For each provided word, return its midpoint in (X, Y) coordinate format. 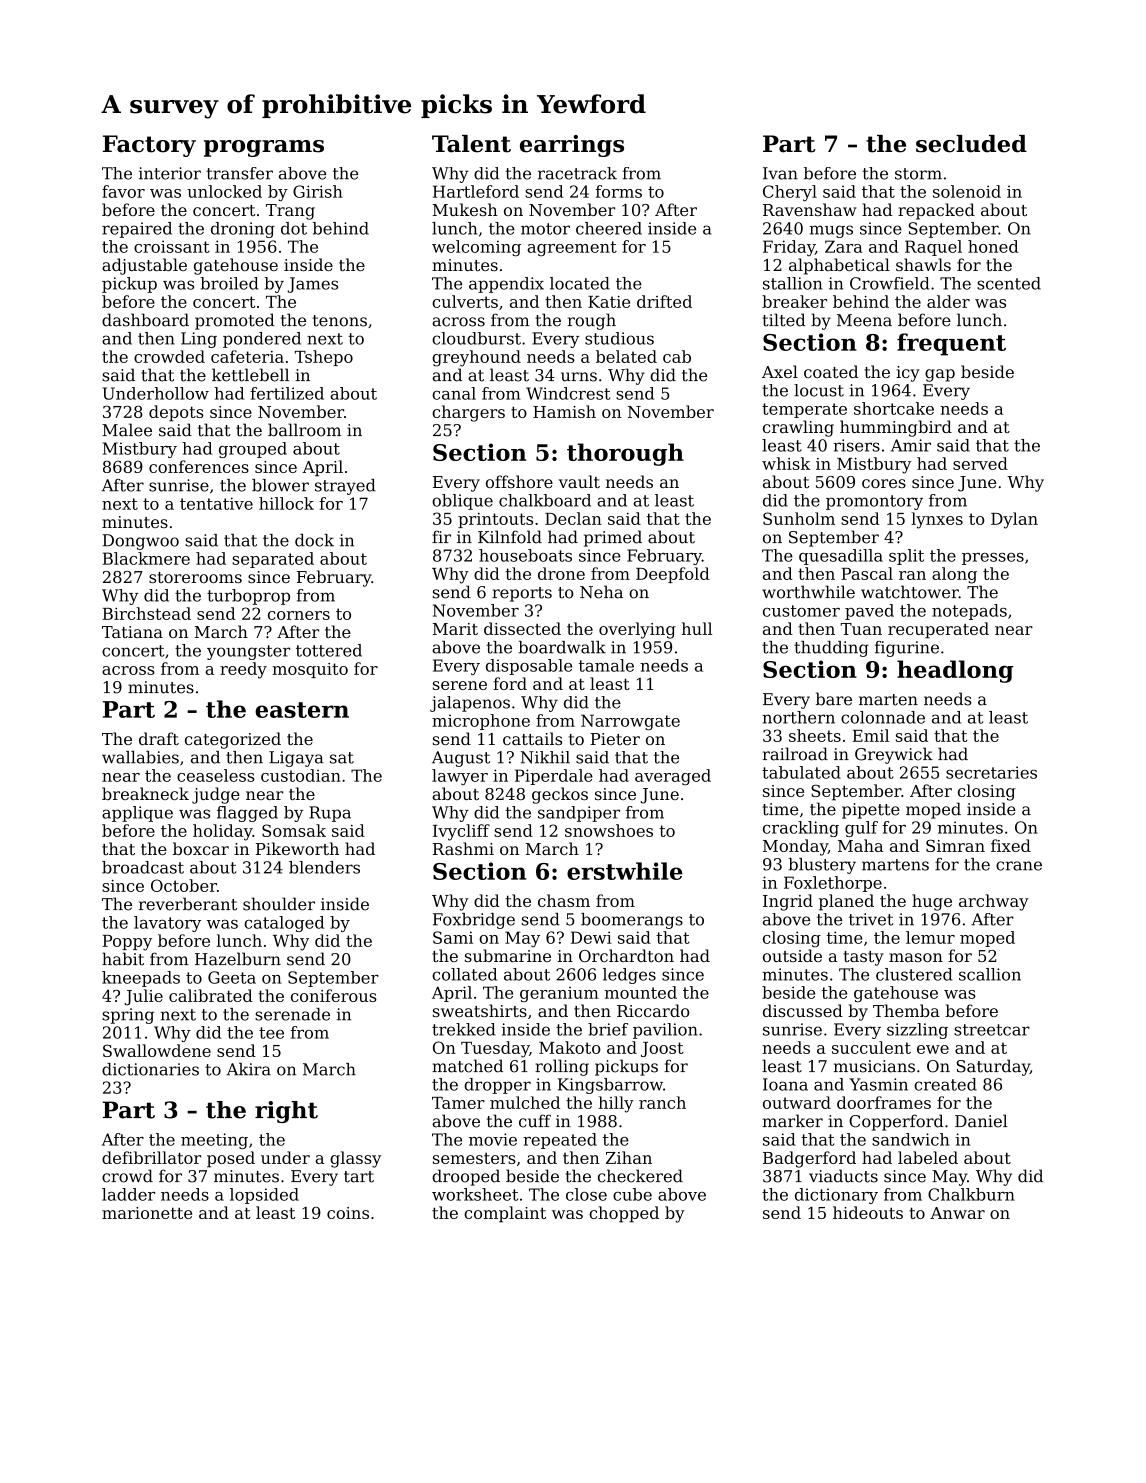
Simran (955, 845)
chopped (624, 1214)
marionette (147, 1213)
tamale (606, 665)
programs (264, 148)
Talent (471, 144)
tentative (216, 503)
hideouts (868, 1212)
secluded (971, 144)
